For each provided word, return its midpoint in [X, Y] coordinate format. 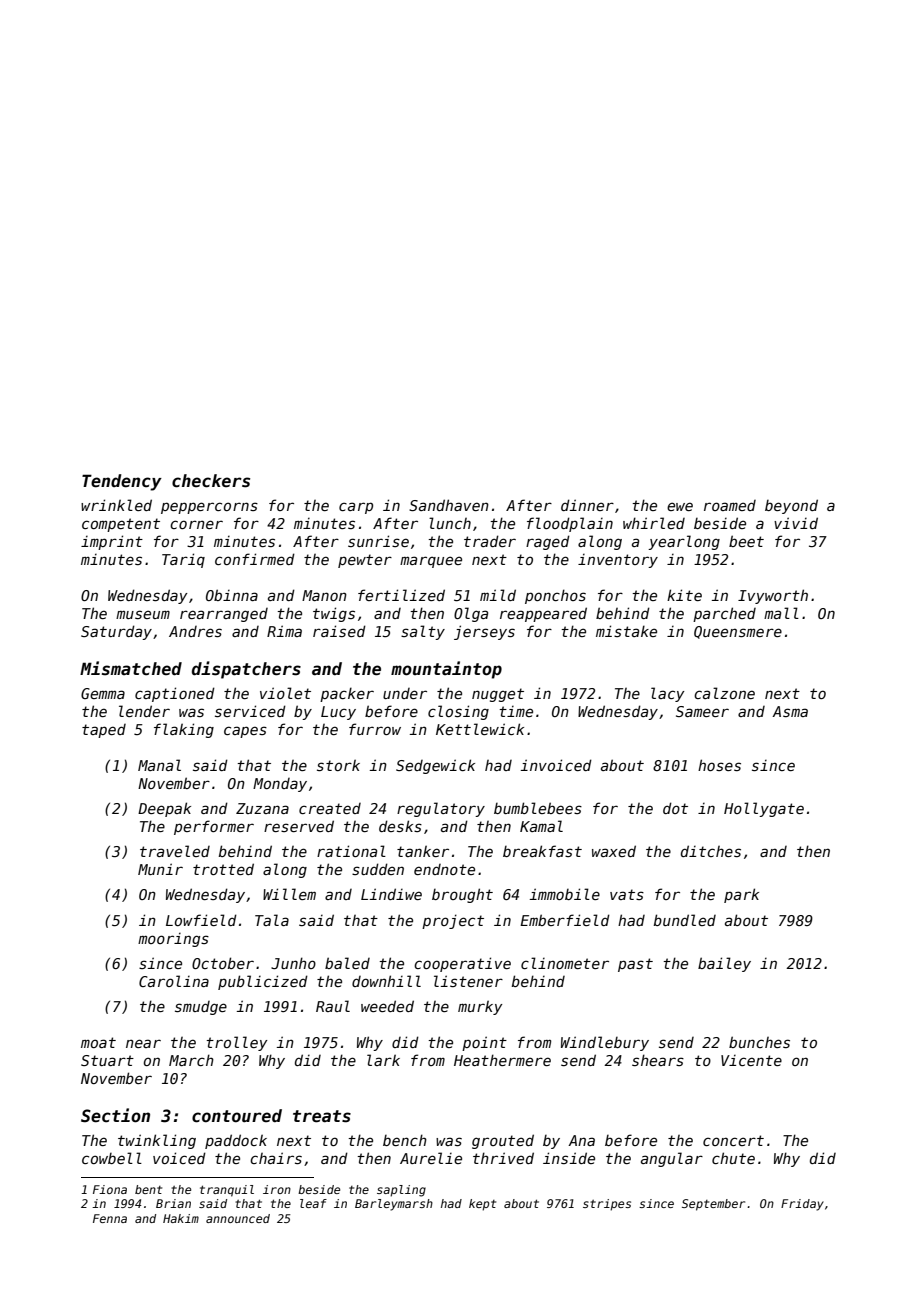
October [223, 963]
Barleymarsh [394, 1205]
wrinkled [116, 505]
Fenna [110, 1218]
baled [347, 963]
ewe [680, 506]
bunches [759, 1042]
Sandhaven [449, 505]
